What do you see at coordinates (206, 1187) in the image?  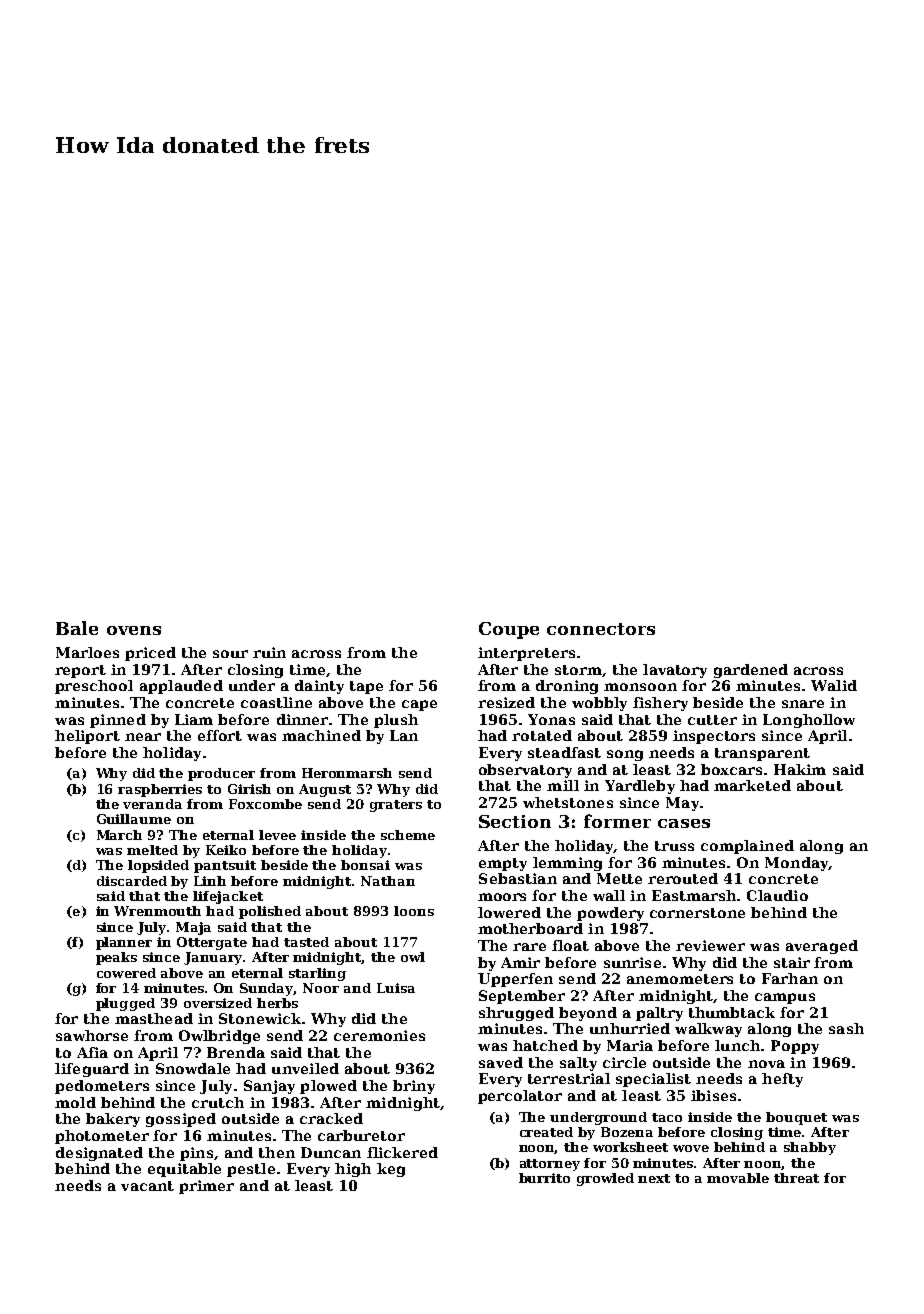 I see `primer` at bounding box center [206, 1187].
